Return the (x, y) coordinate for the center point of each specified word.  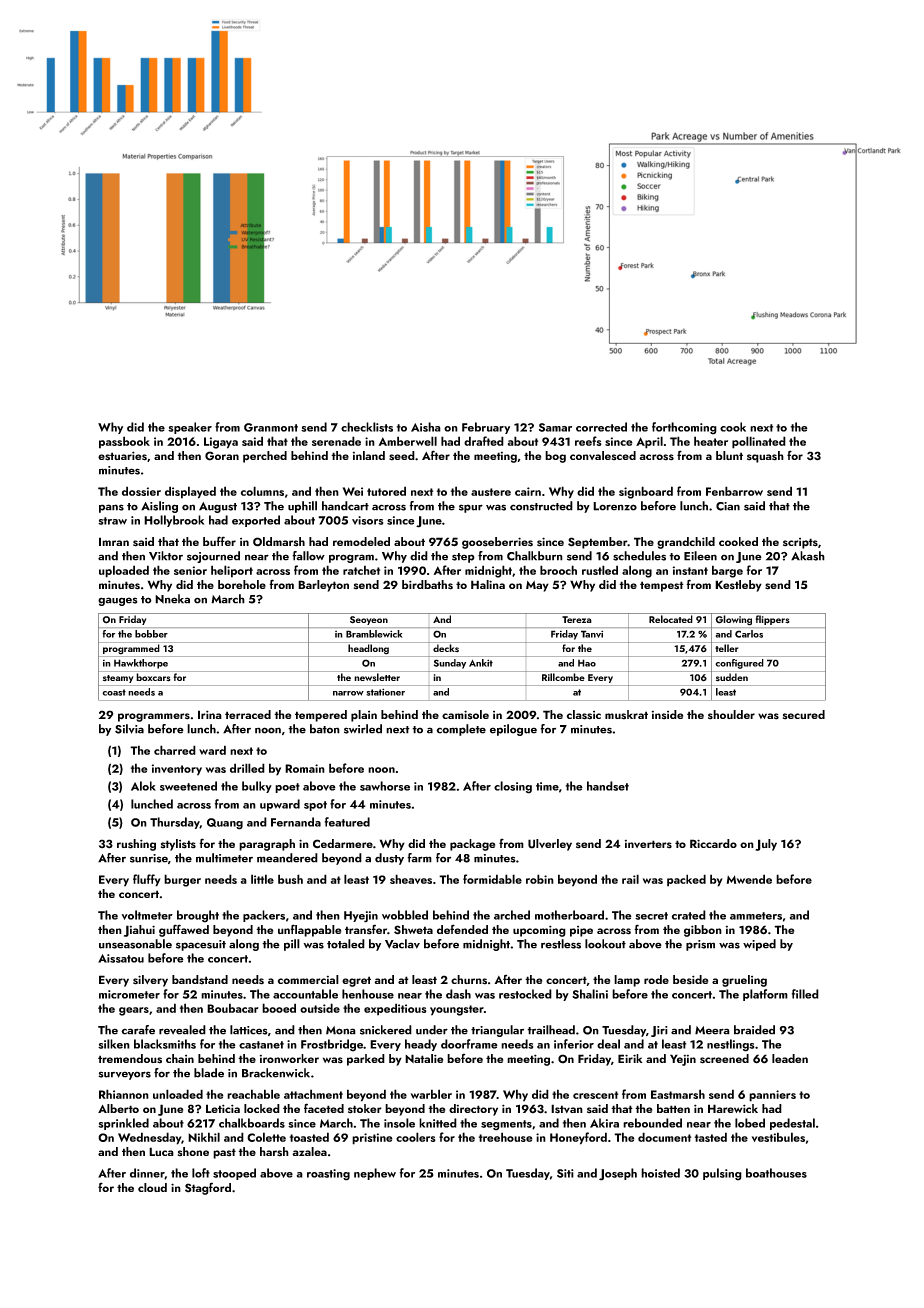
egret (356, 981)
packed (686, 880)
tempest (662, 586)
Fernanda (296, 822)
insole (399, 1123)
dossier (141, 491)
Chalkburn (535, 556)
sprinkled (123, 1124)
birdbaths (427, 585)
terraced (248, 714)
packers (264, 916)
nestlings (730, 1045)
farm (419, 858)
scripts (800, 543)
